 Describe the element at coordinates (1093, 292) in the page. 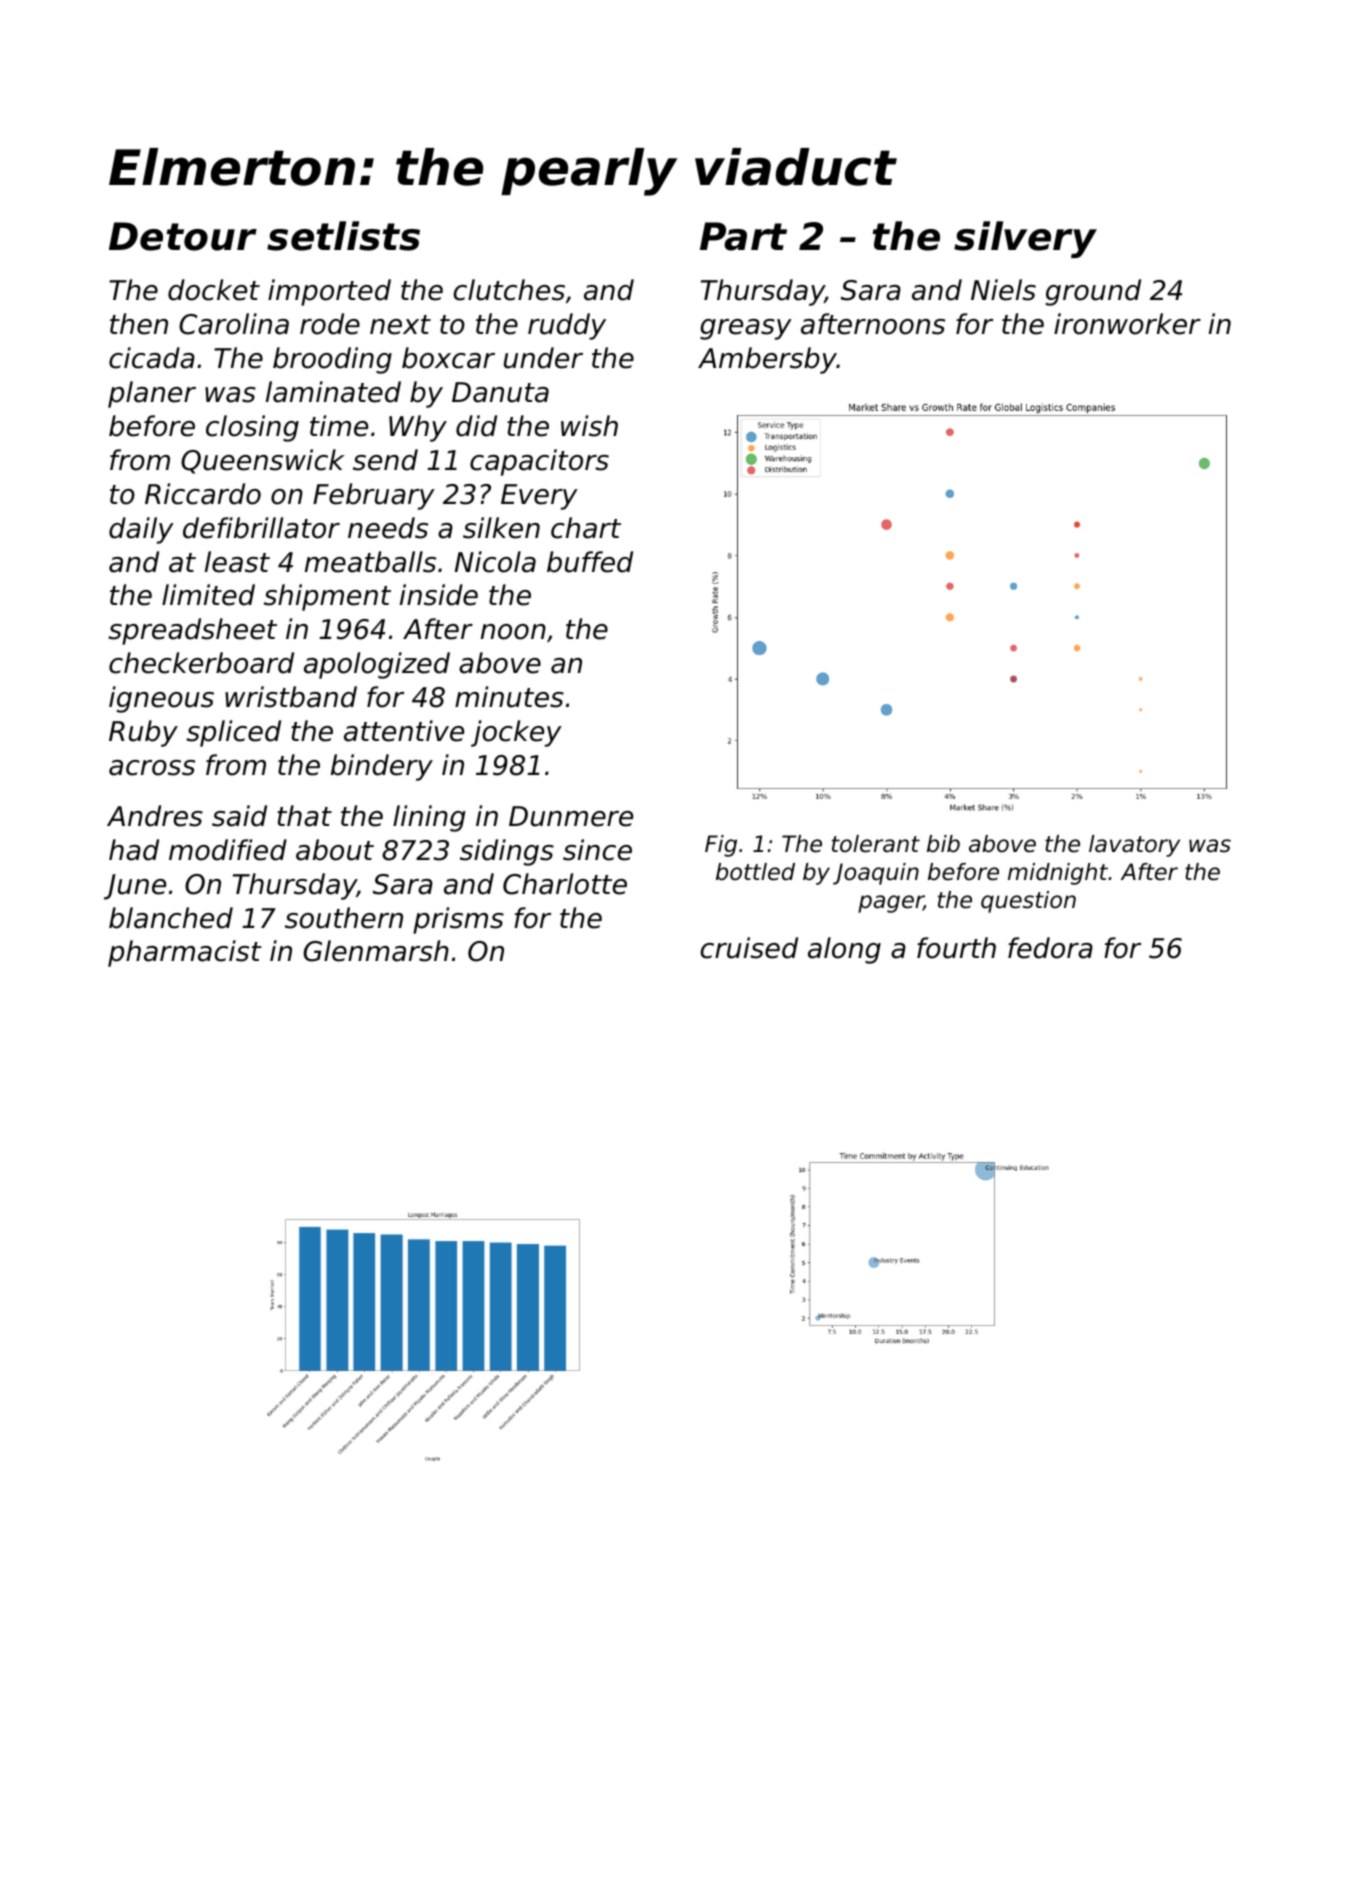

I see `ground` at that location.
